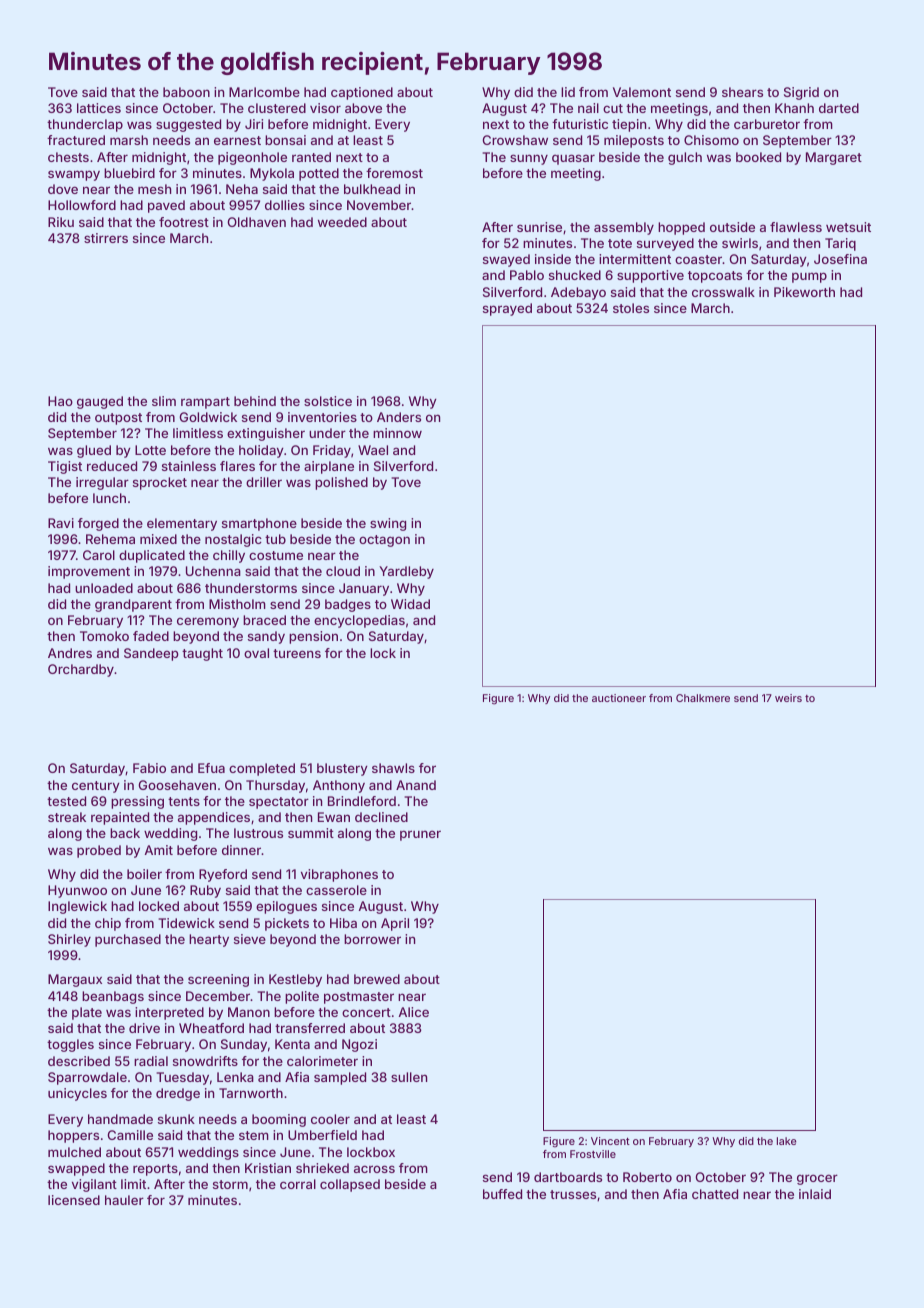 The height and width of the page is (1308, 924). Describe the element at coordinates (362, 93) in the page. I see `captioned` at that location.
